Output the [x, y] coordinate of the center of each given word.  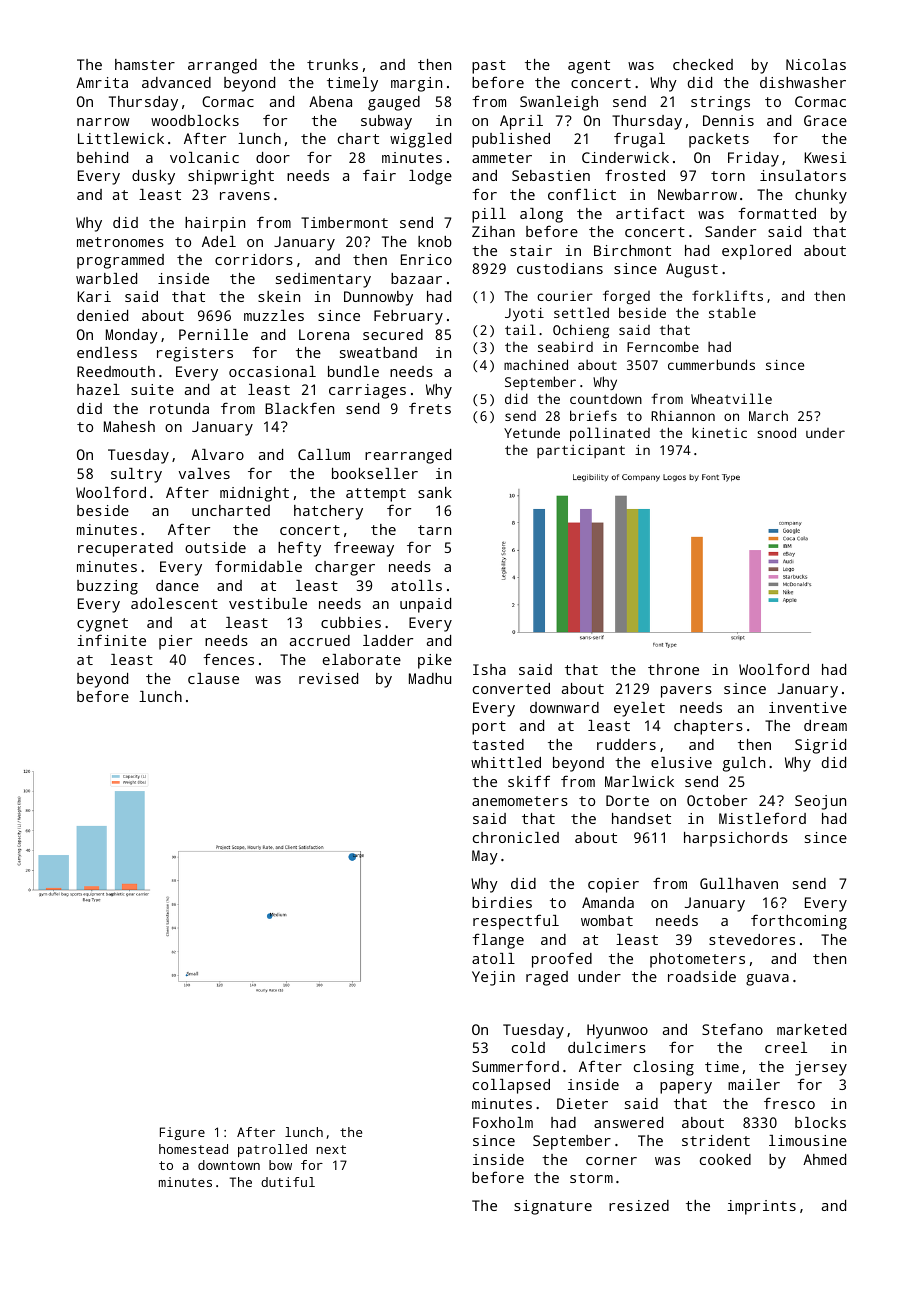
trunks [332, 64]
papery [686, 1088]
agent [589, 67]
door [273, 157]
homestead [193, 1149]
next [331, 1149]
